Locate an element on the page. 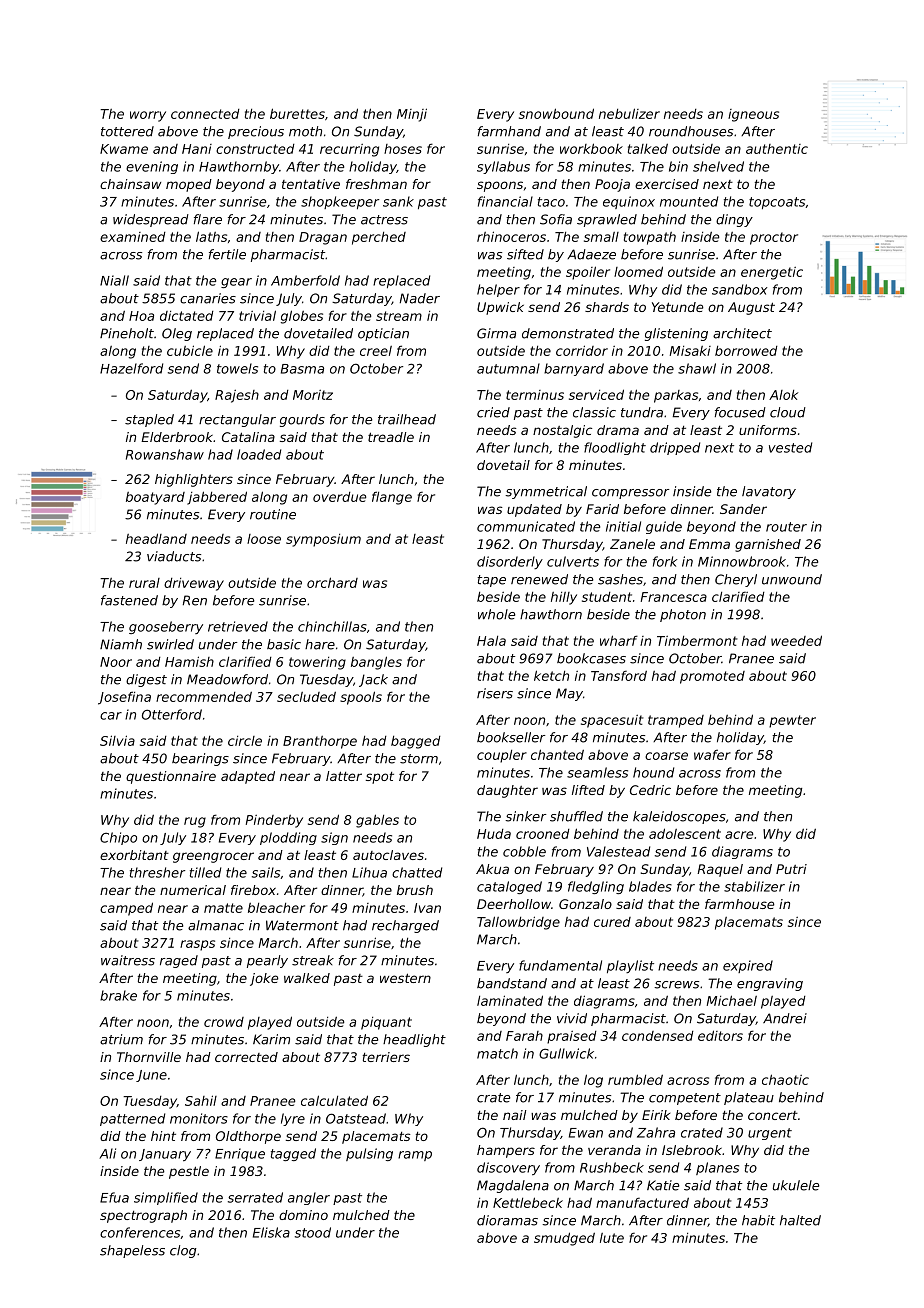 The width and height of the document is (924, 1308). shapeless is located at coordinates (132, 1251).
